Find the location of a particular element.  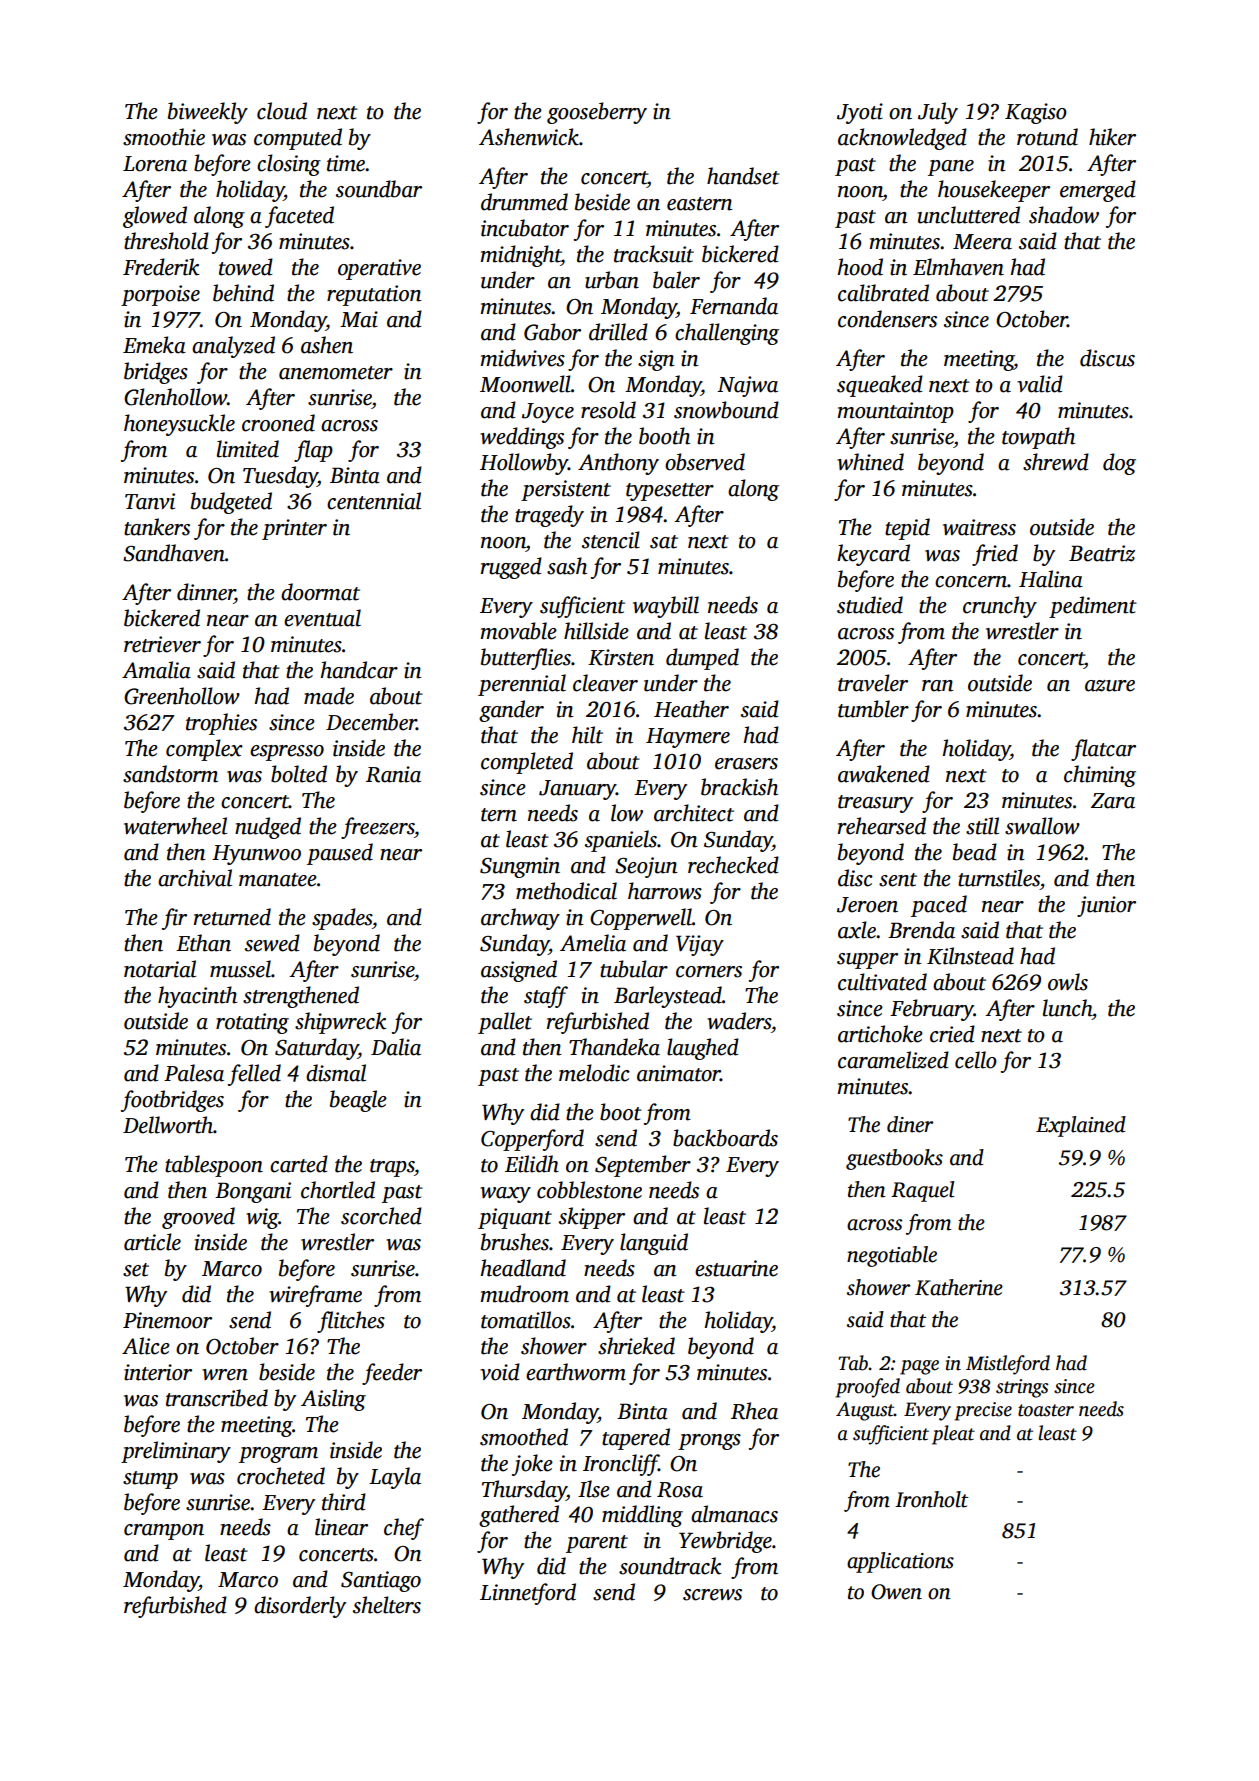

Layla is located at coordinates (395, 1478).
